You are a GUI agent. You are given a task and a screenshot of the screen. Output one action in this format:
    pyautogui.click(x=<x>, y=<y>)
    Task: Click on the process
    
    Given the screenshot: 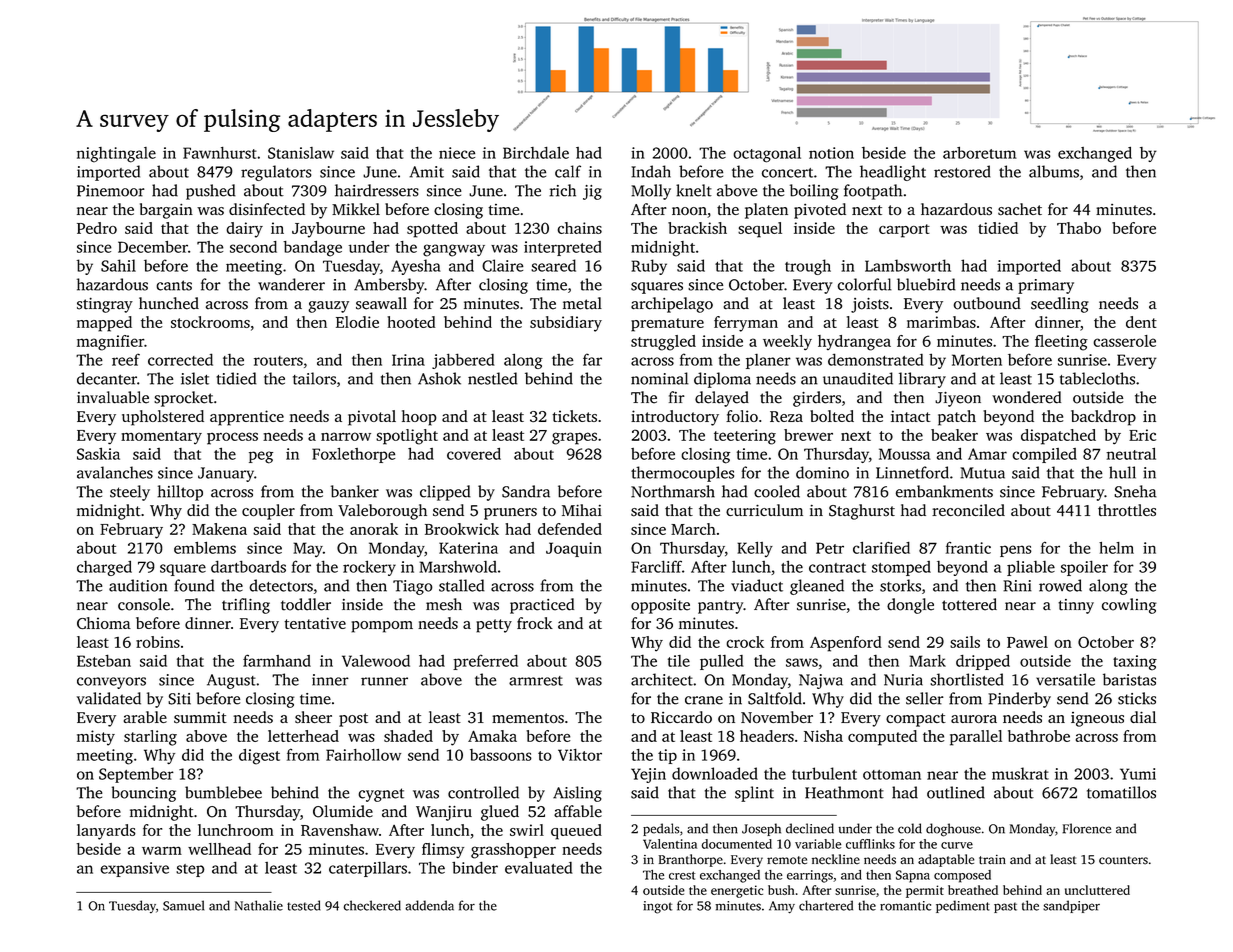 What is the action you would take?
    pyautogui.click(x=232, y=438)
